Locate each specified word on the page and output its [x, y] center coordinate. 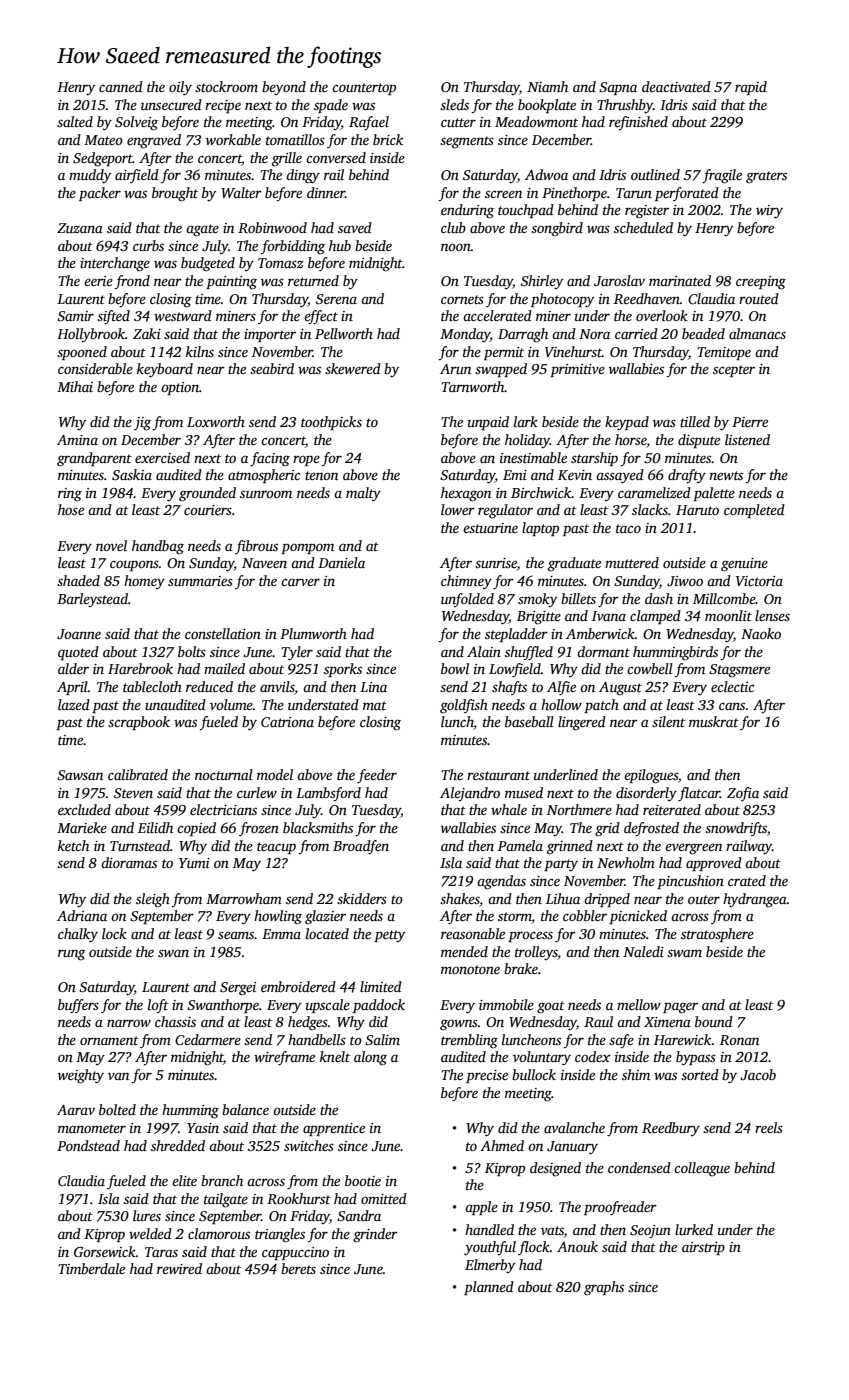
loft [158, 1006]
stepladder [516, 635]
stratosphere [717, 935]
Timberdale [91, 1268]
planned [489, 1288]
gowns [459, 1025]
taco [628, 528]
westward [183, 315]
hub [340, 245]
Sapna [618, 88]
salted [75, 121]
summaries [200, 581]
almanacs [757, 333]
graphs [604, 1288]
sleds [454, 104]
